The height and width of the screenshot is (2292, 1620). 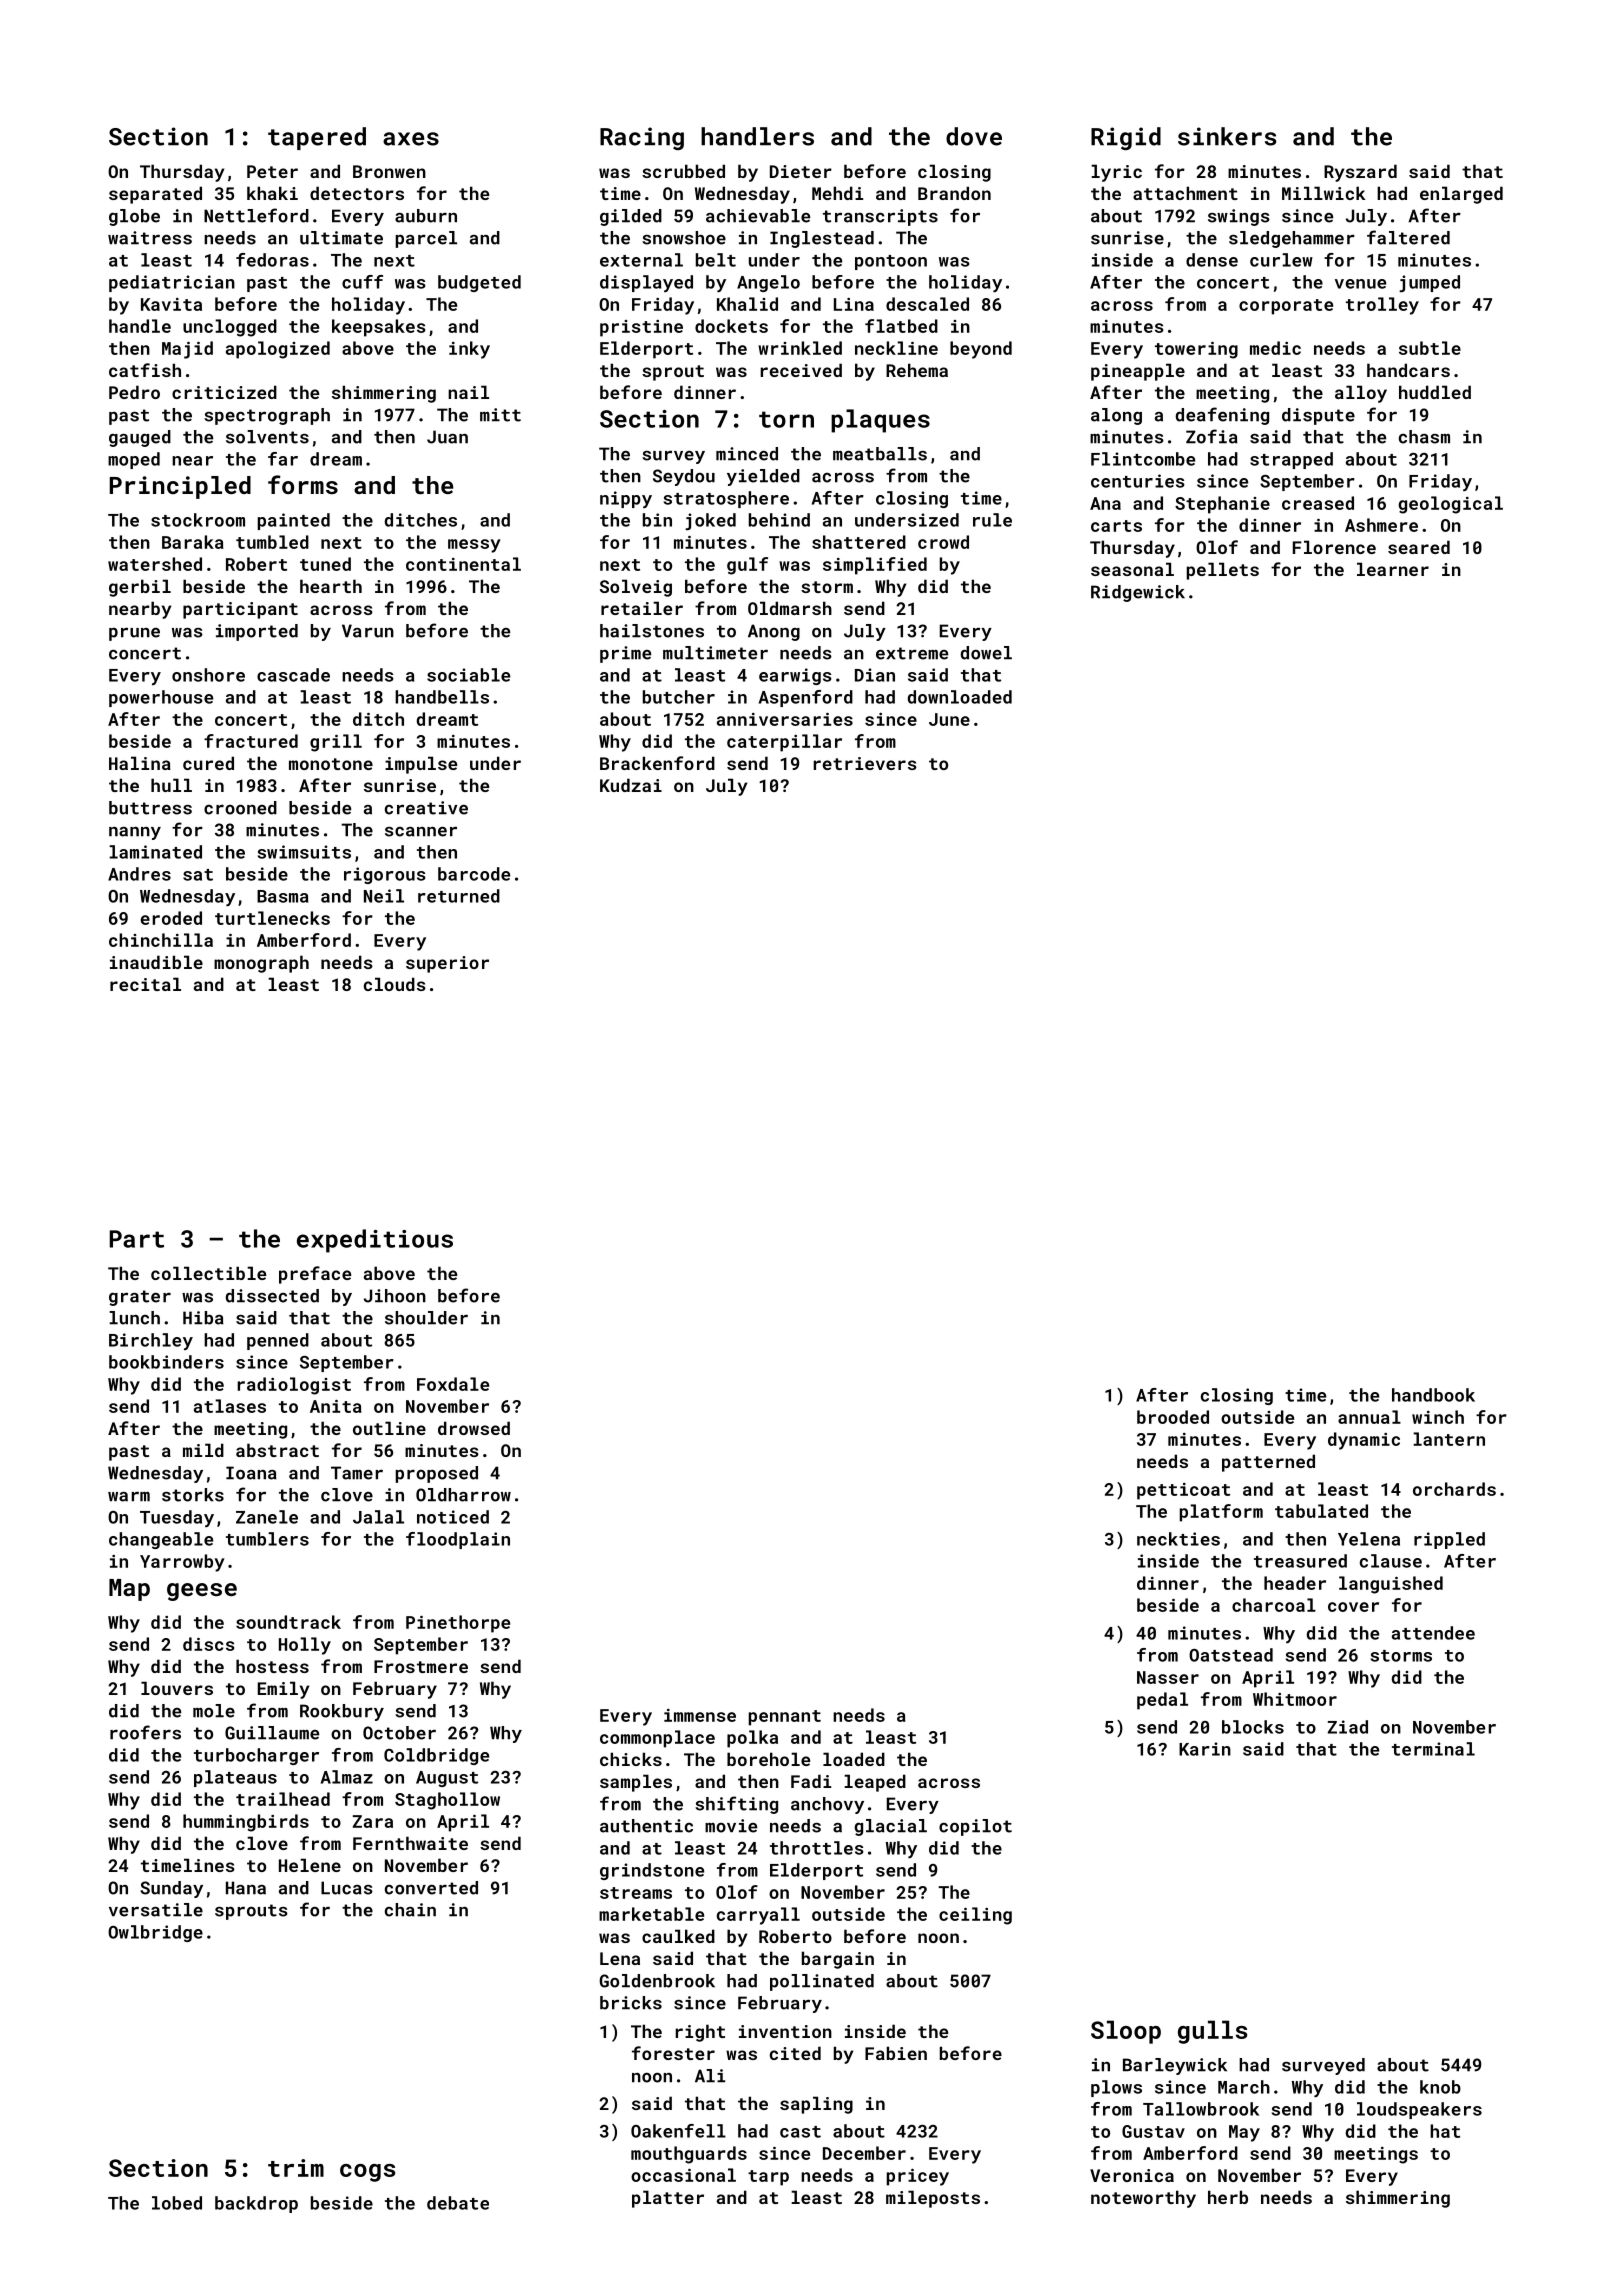 What do you see at coordinates (458, 2203) in the screenshot?
I see `debate` at bounding box center [458, 2203].
